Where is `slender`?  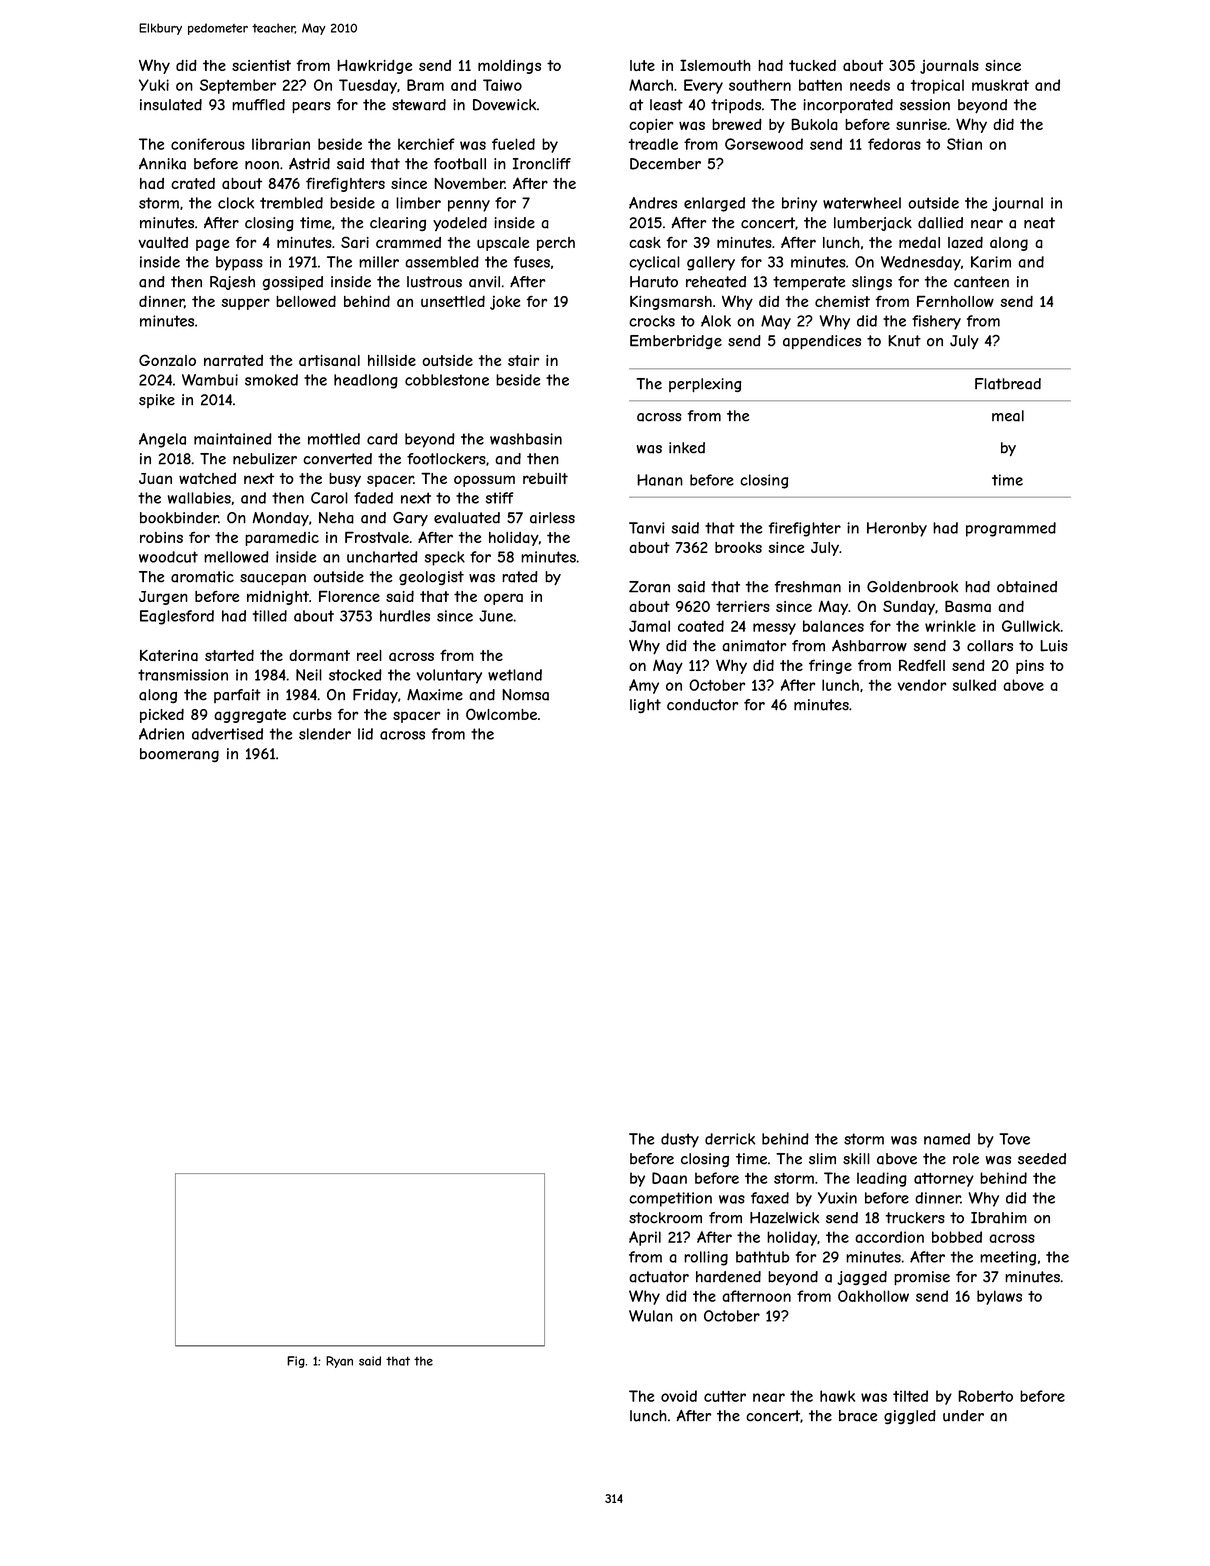
slender is located at coordinates (325, 734).
